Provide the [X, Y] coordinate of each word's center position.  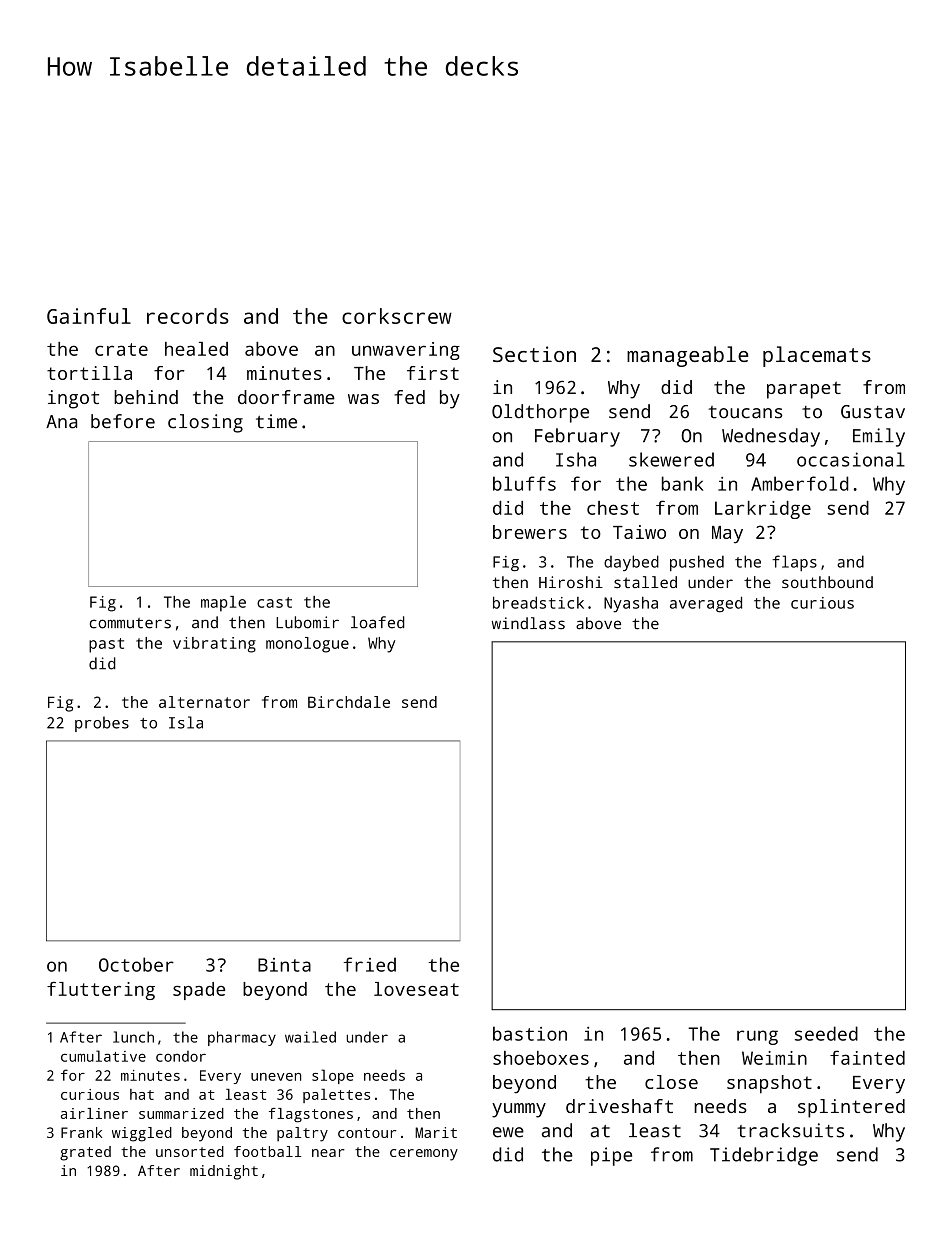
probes [102, 724]
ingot [73, 399]
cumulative [103, 1056]
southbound [827, 582]
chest [613, 508]
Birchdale [349, 702]
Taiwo [639, 532]
